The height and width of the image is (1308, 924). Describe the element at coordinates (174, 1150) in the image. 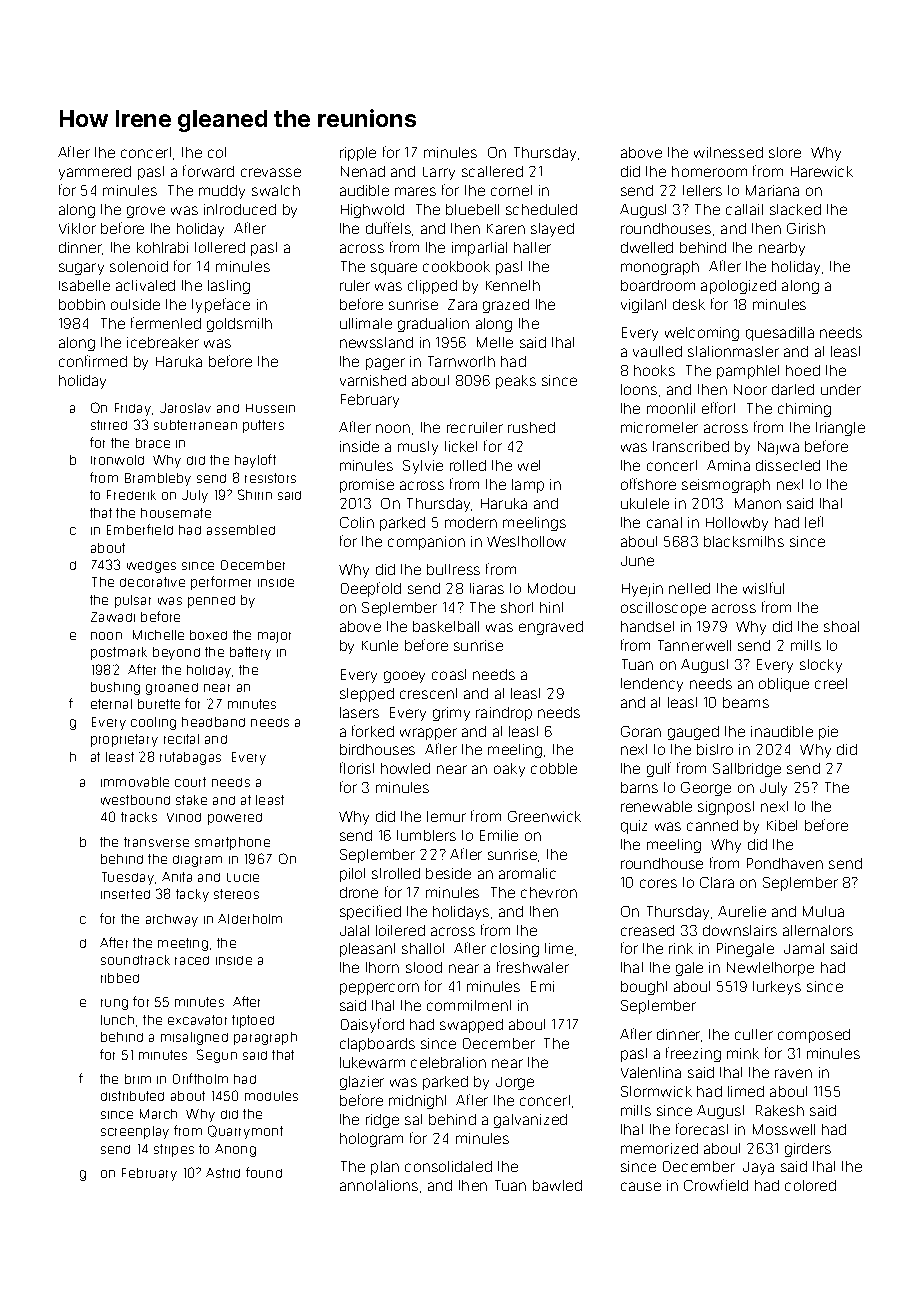

I see `stripes` at that location.
